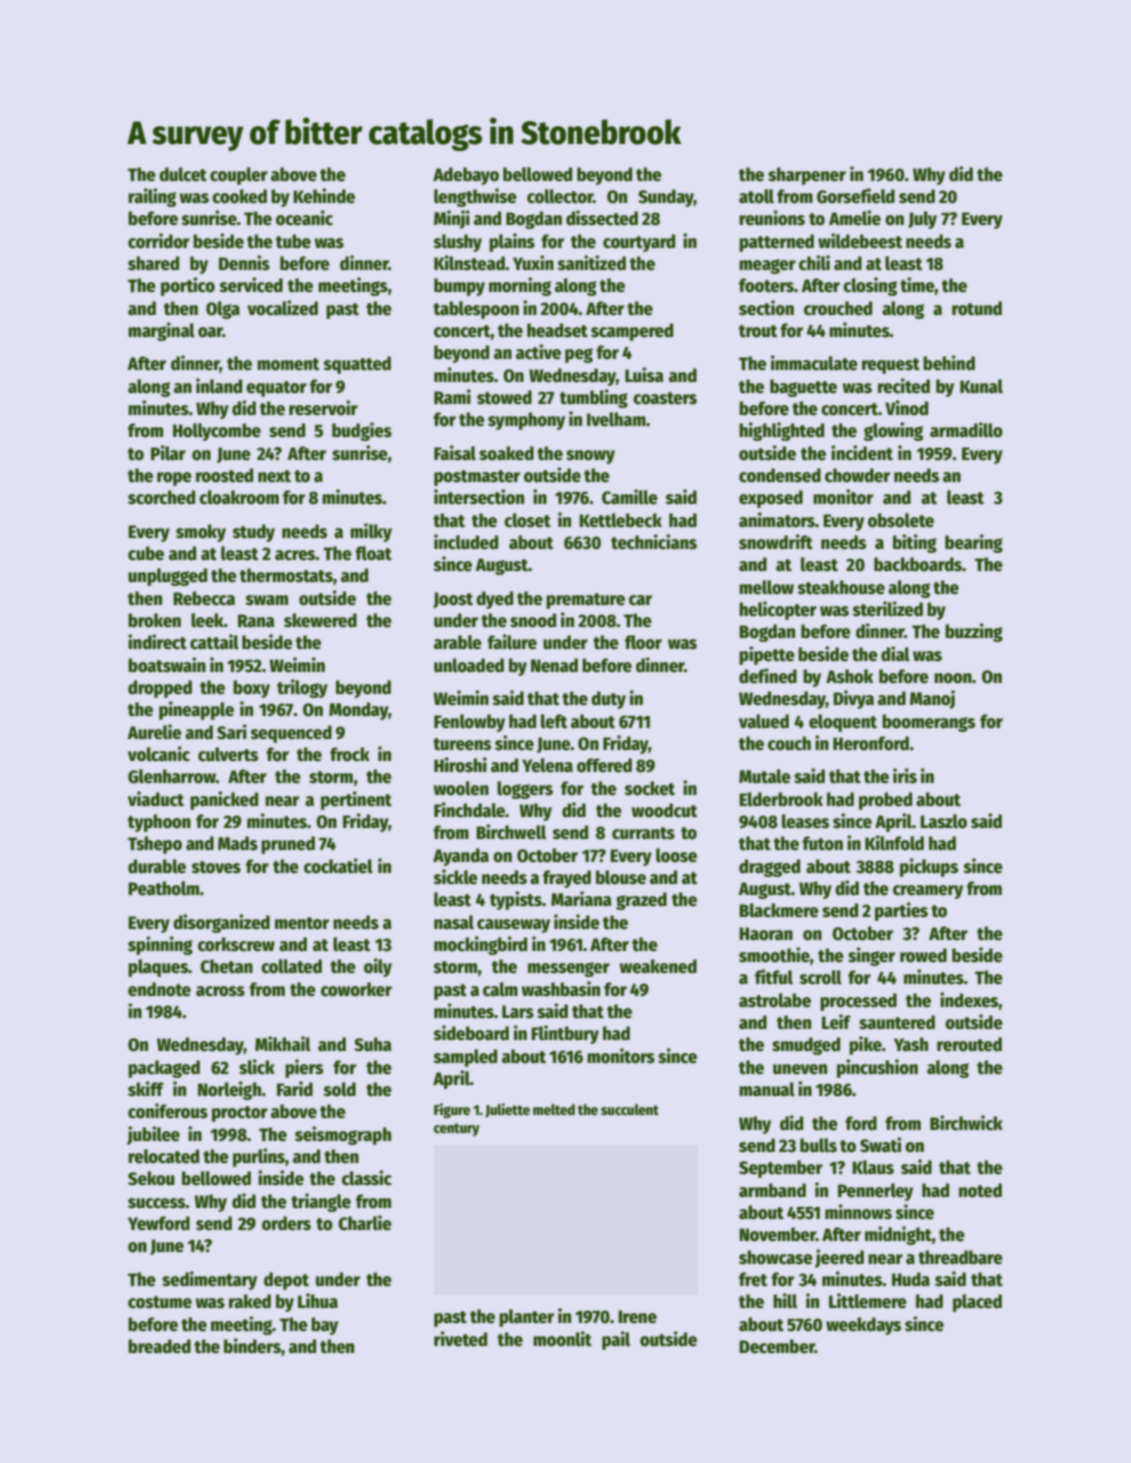  Describe the element at coordinates (777, 1346) in the screenshot. I see `December` at that location.
